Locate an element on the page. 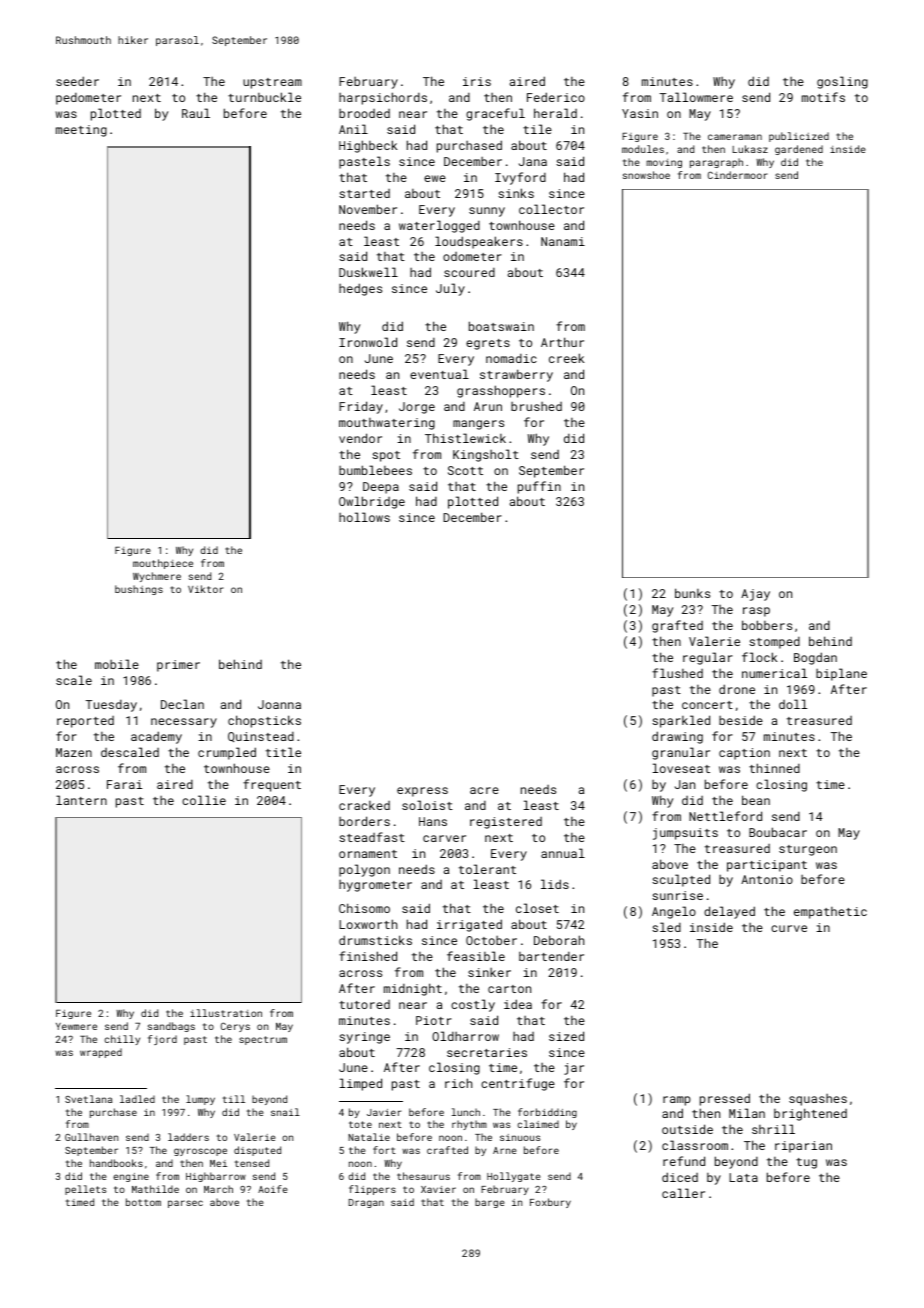 This document has height=1308, width=924. Ajay is located at coordinates (755, 595).
